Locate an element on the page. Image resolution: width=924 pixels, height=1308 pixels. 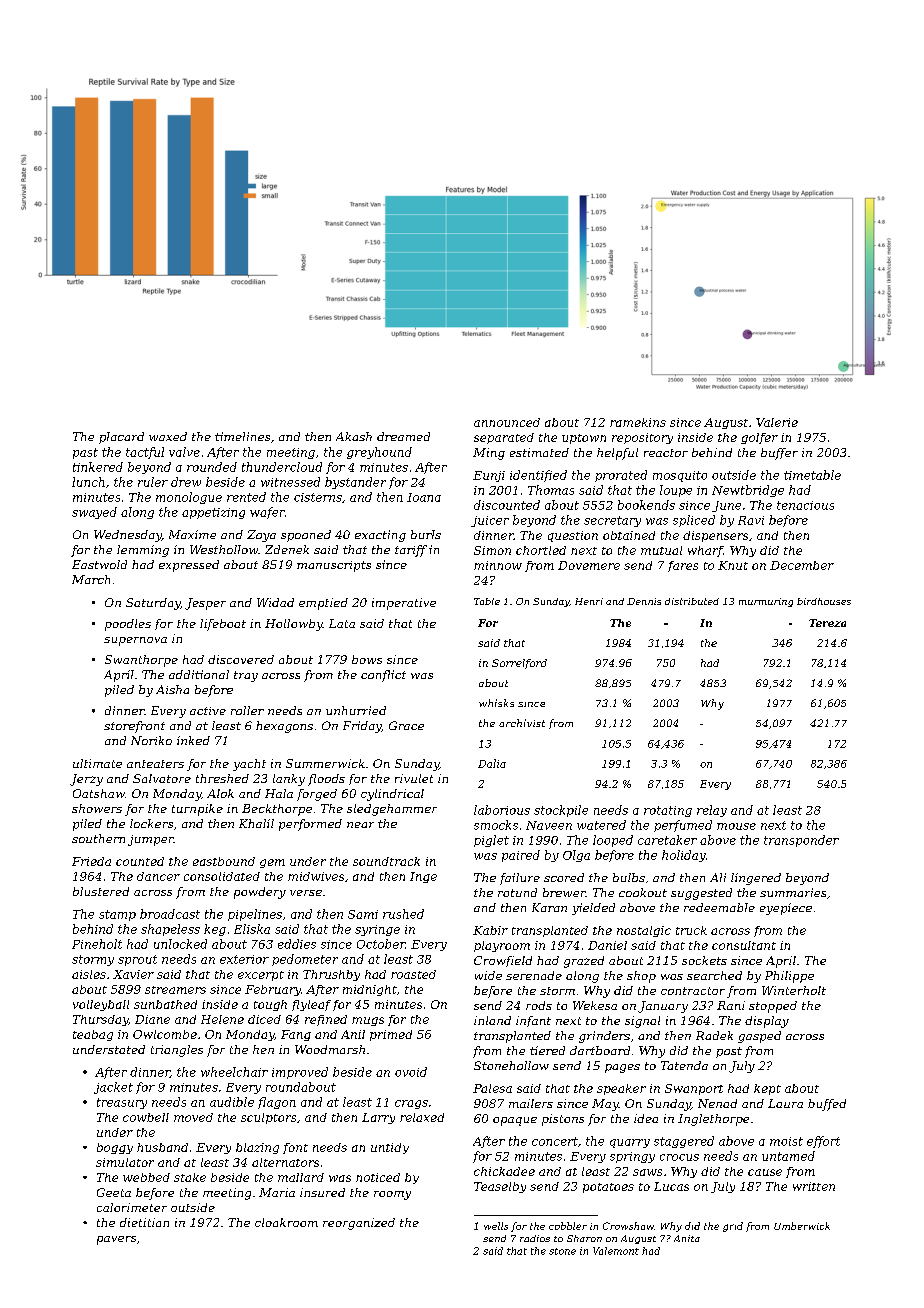
relay is located at coordinates (712, 811).
